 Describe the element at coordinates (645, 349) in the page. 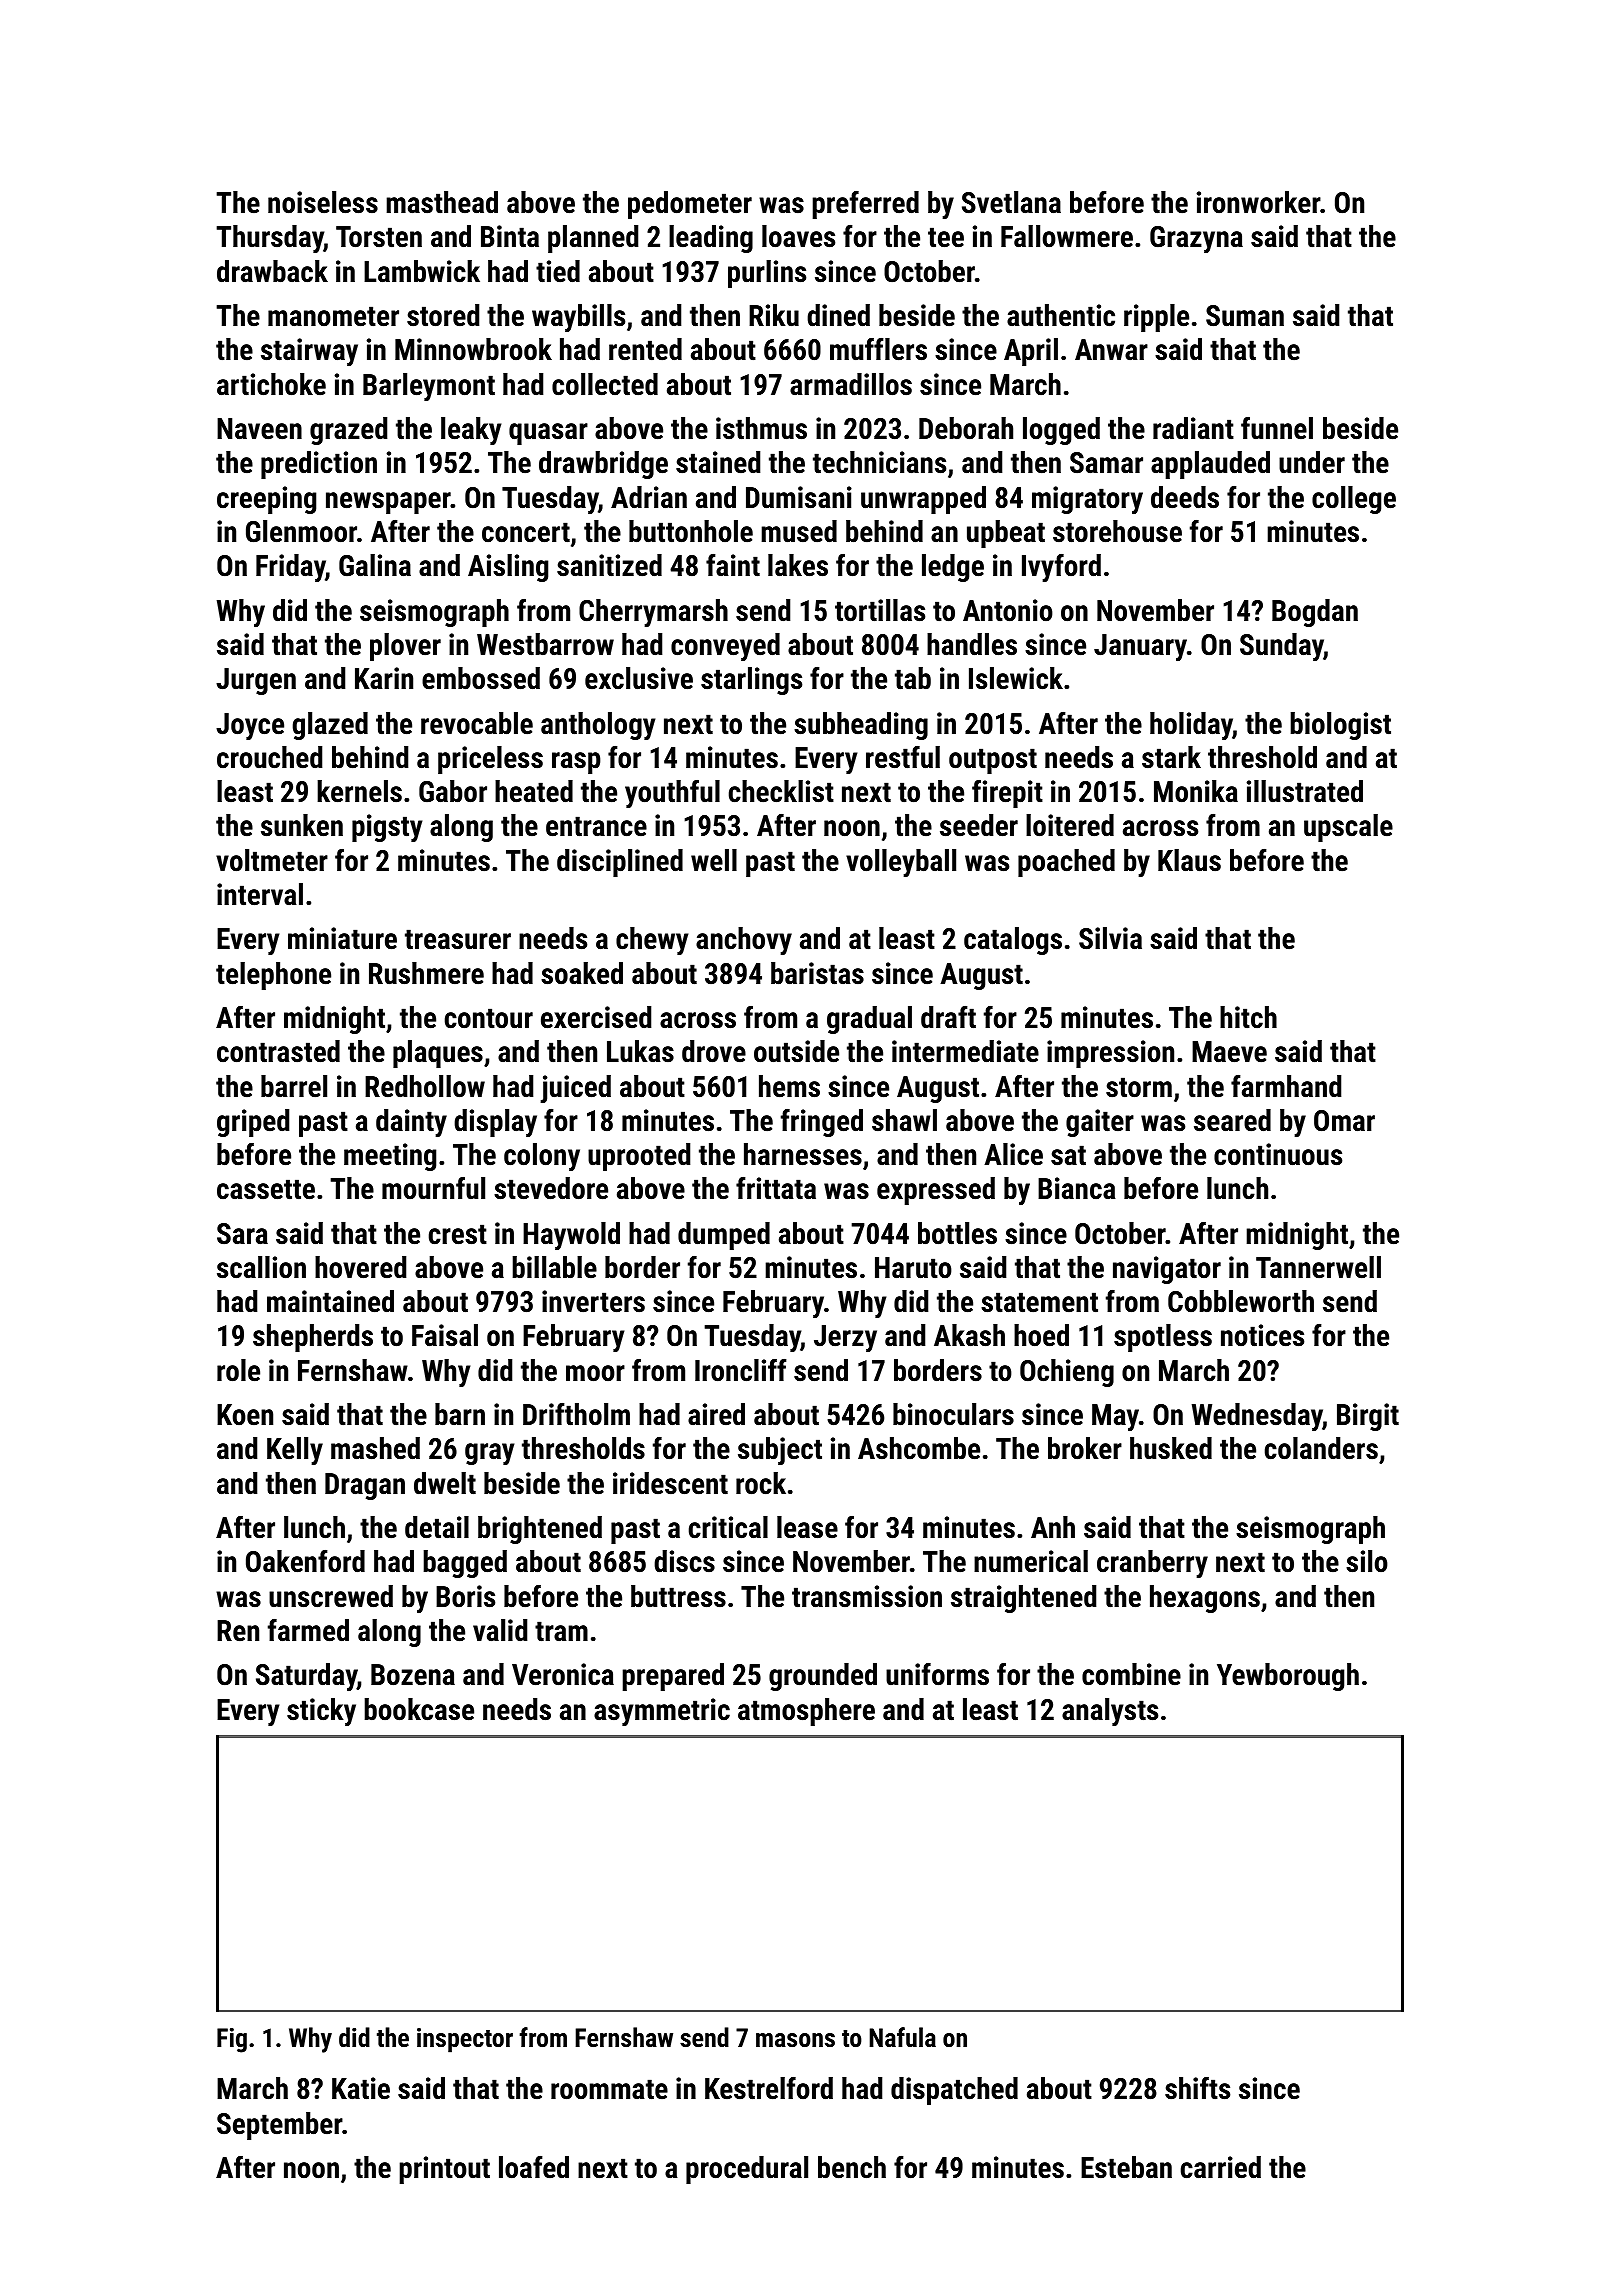

I see `rented` at that location.
